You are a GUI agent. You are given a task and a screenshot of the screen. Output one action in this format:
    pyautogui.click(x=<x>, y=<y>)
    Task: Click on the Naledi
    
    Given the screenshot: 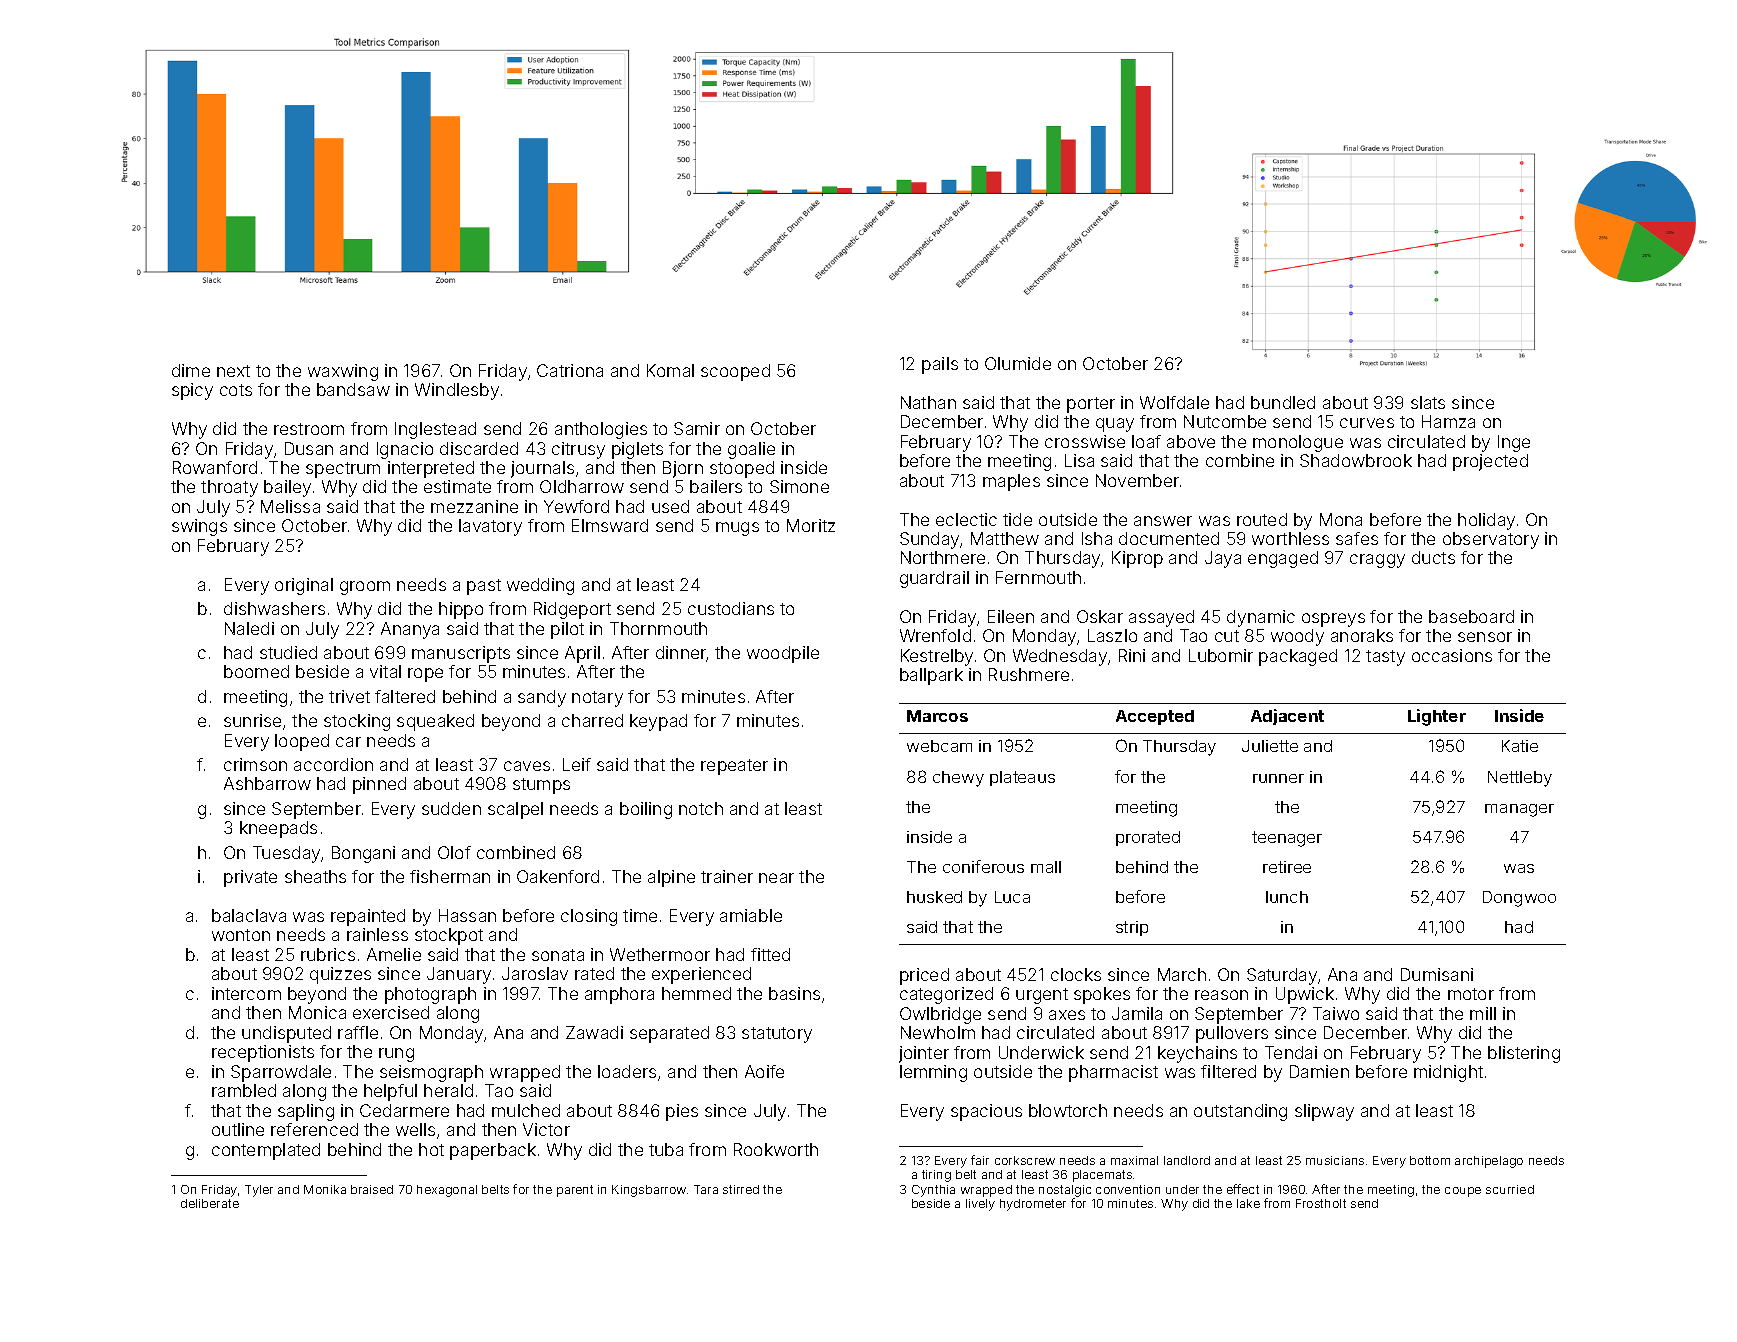 What is the action you would take?
    pyautogui.click(x=249, y=628)
